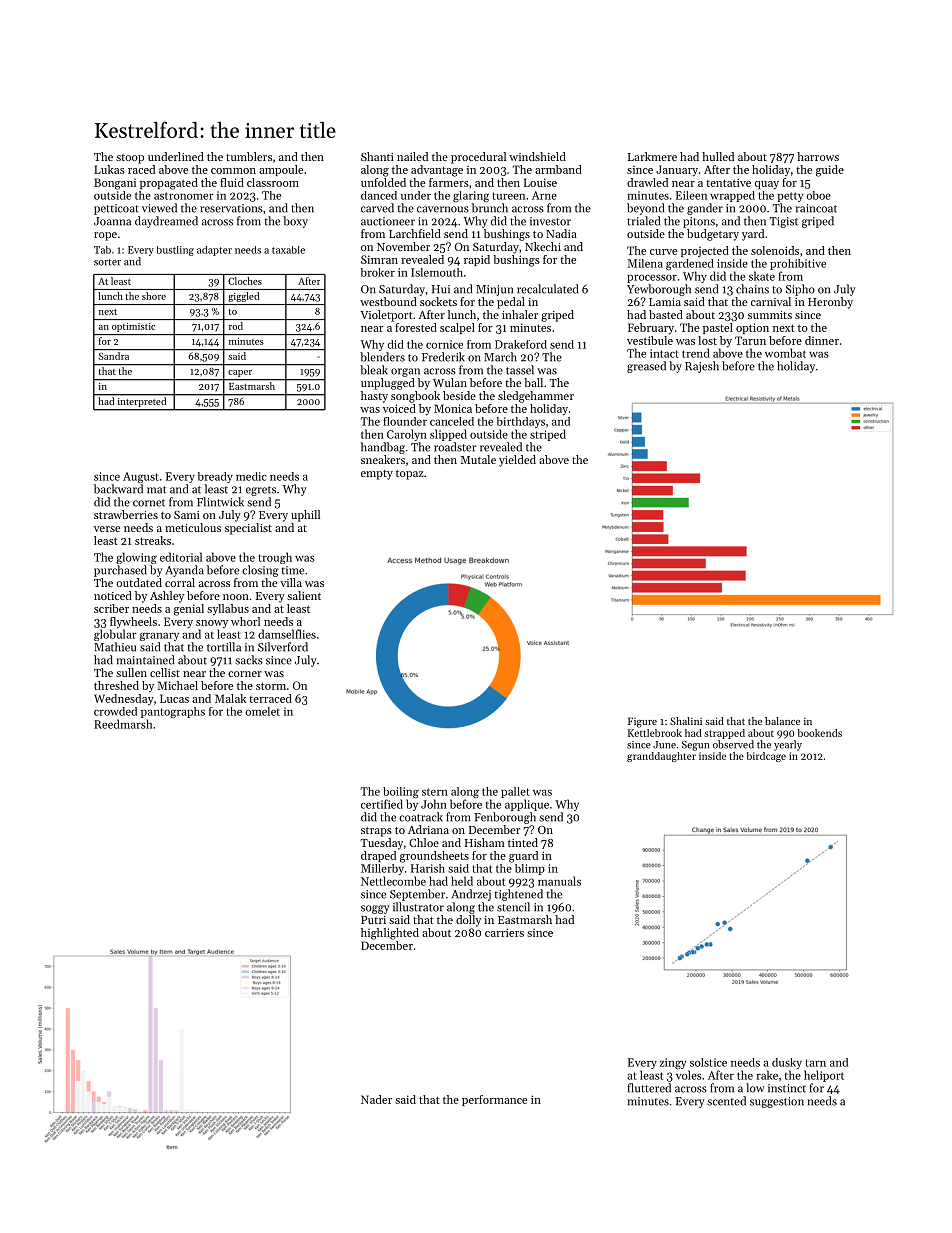 This image has height=1233, width=952. Describe the element at coordinates (523, 842) in the image. I see `tinted` at that location.
